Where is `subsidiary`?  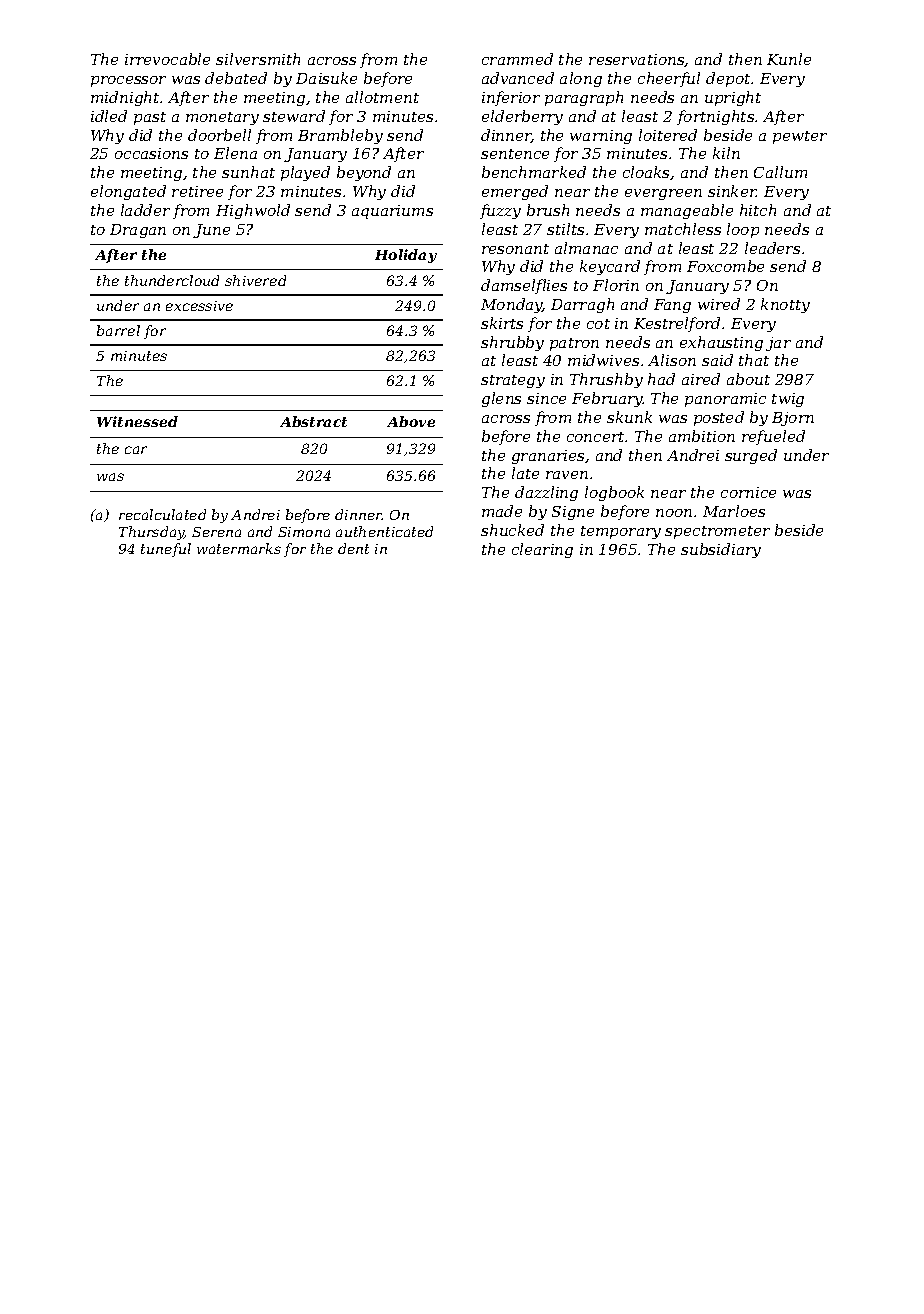
subsidiary is located at coordinates (721, 550).
